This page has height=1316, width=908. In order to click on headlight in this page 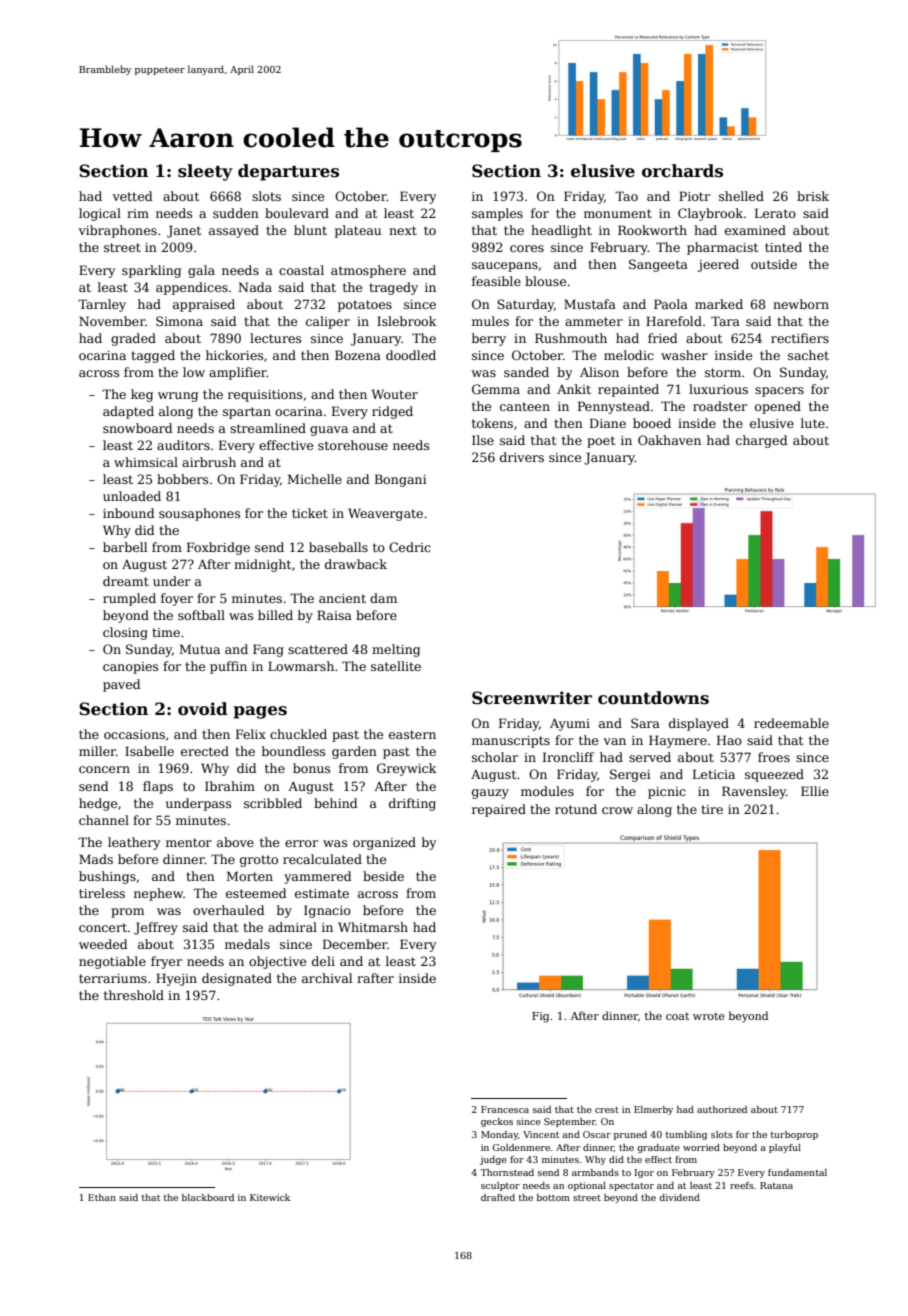, I will do `click(561, 231)`.
